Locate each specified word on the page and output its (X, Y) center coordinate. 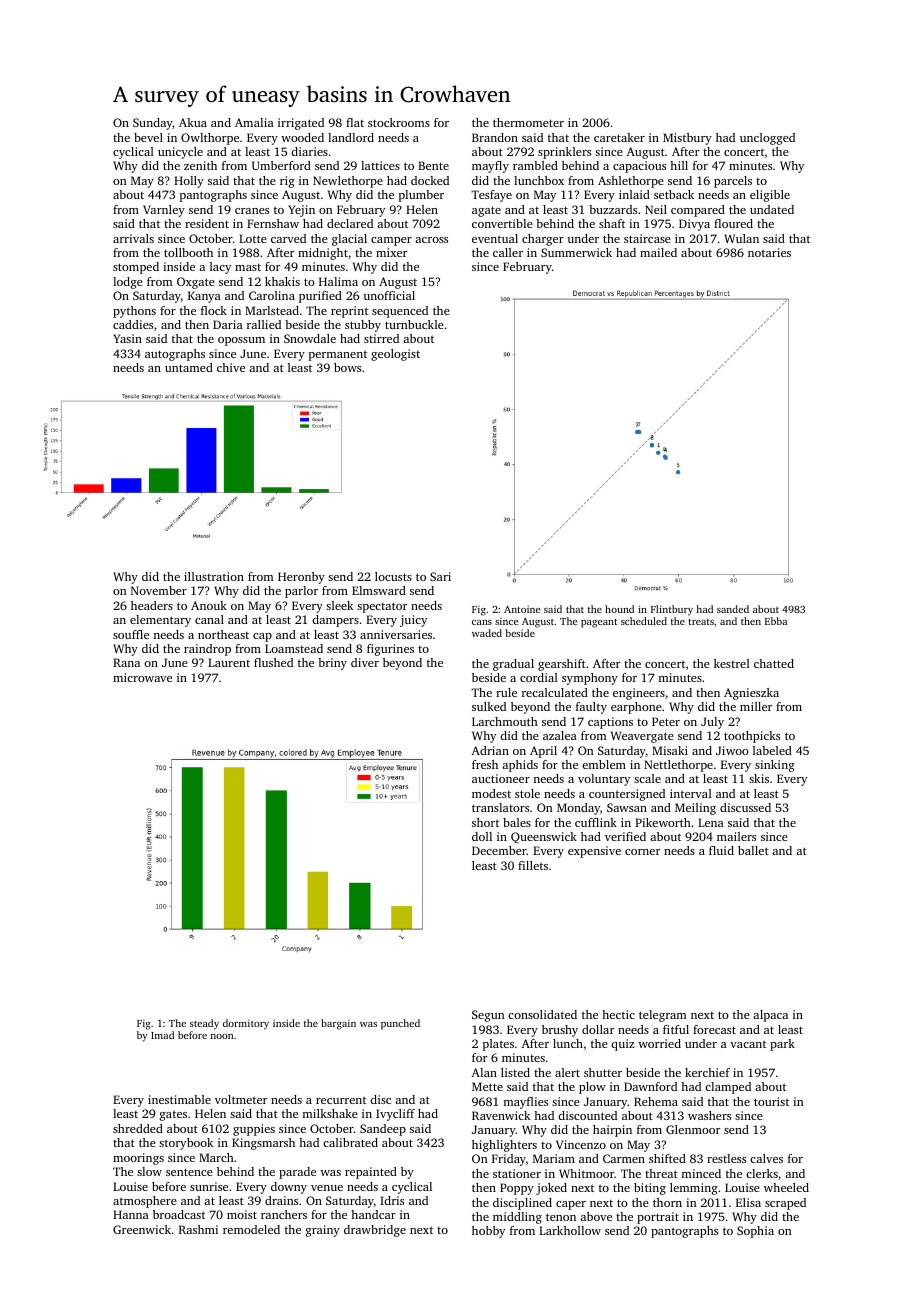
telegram (663, 1016)
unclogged (767, 139)
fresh (485, 764)
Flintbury (672, 610)
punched (400, 1024)
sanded (733, 609)
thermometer (528, 122)
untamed (189, 367)
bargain (338, 1024)
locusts (393, 576)
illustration (214, 576)
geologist (395, 355)
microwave (142, 677)
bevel (148, 137)
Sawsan (627, 807)
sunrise (209, 1186)
